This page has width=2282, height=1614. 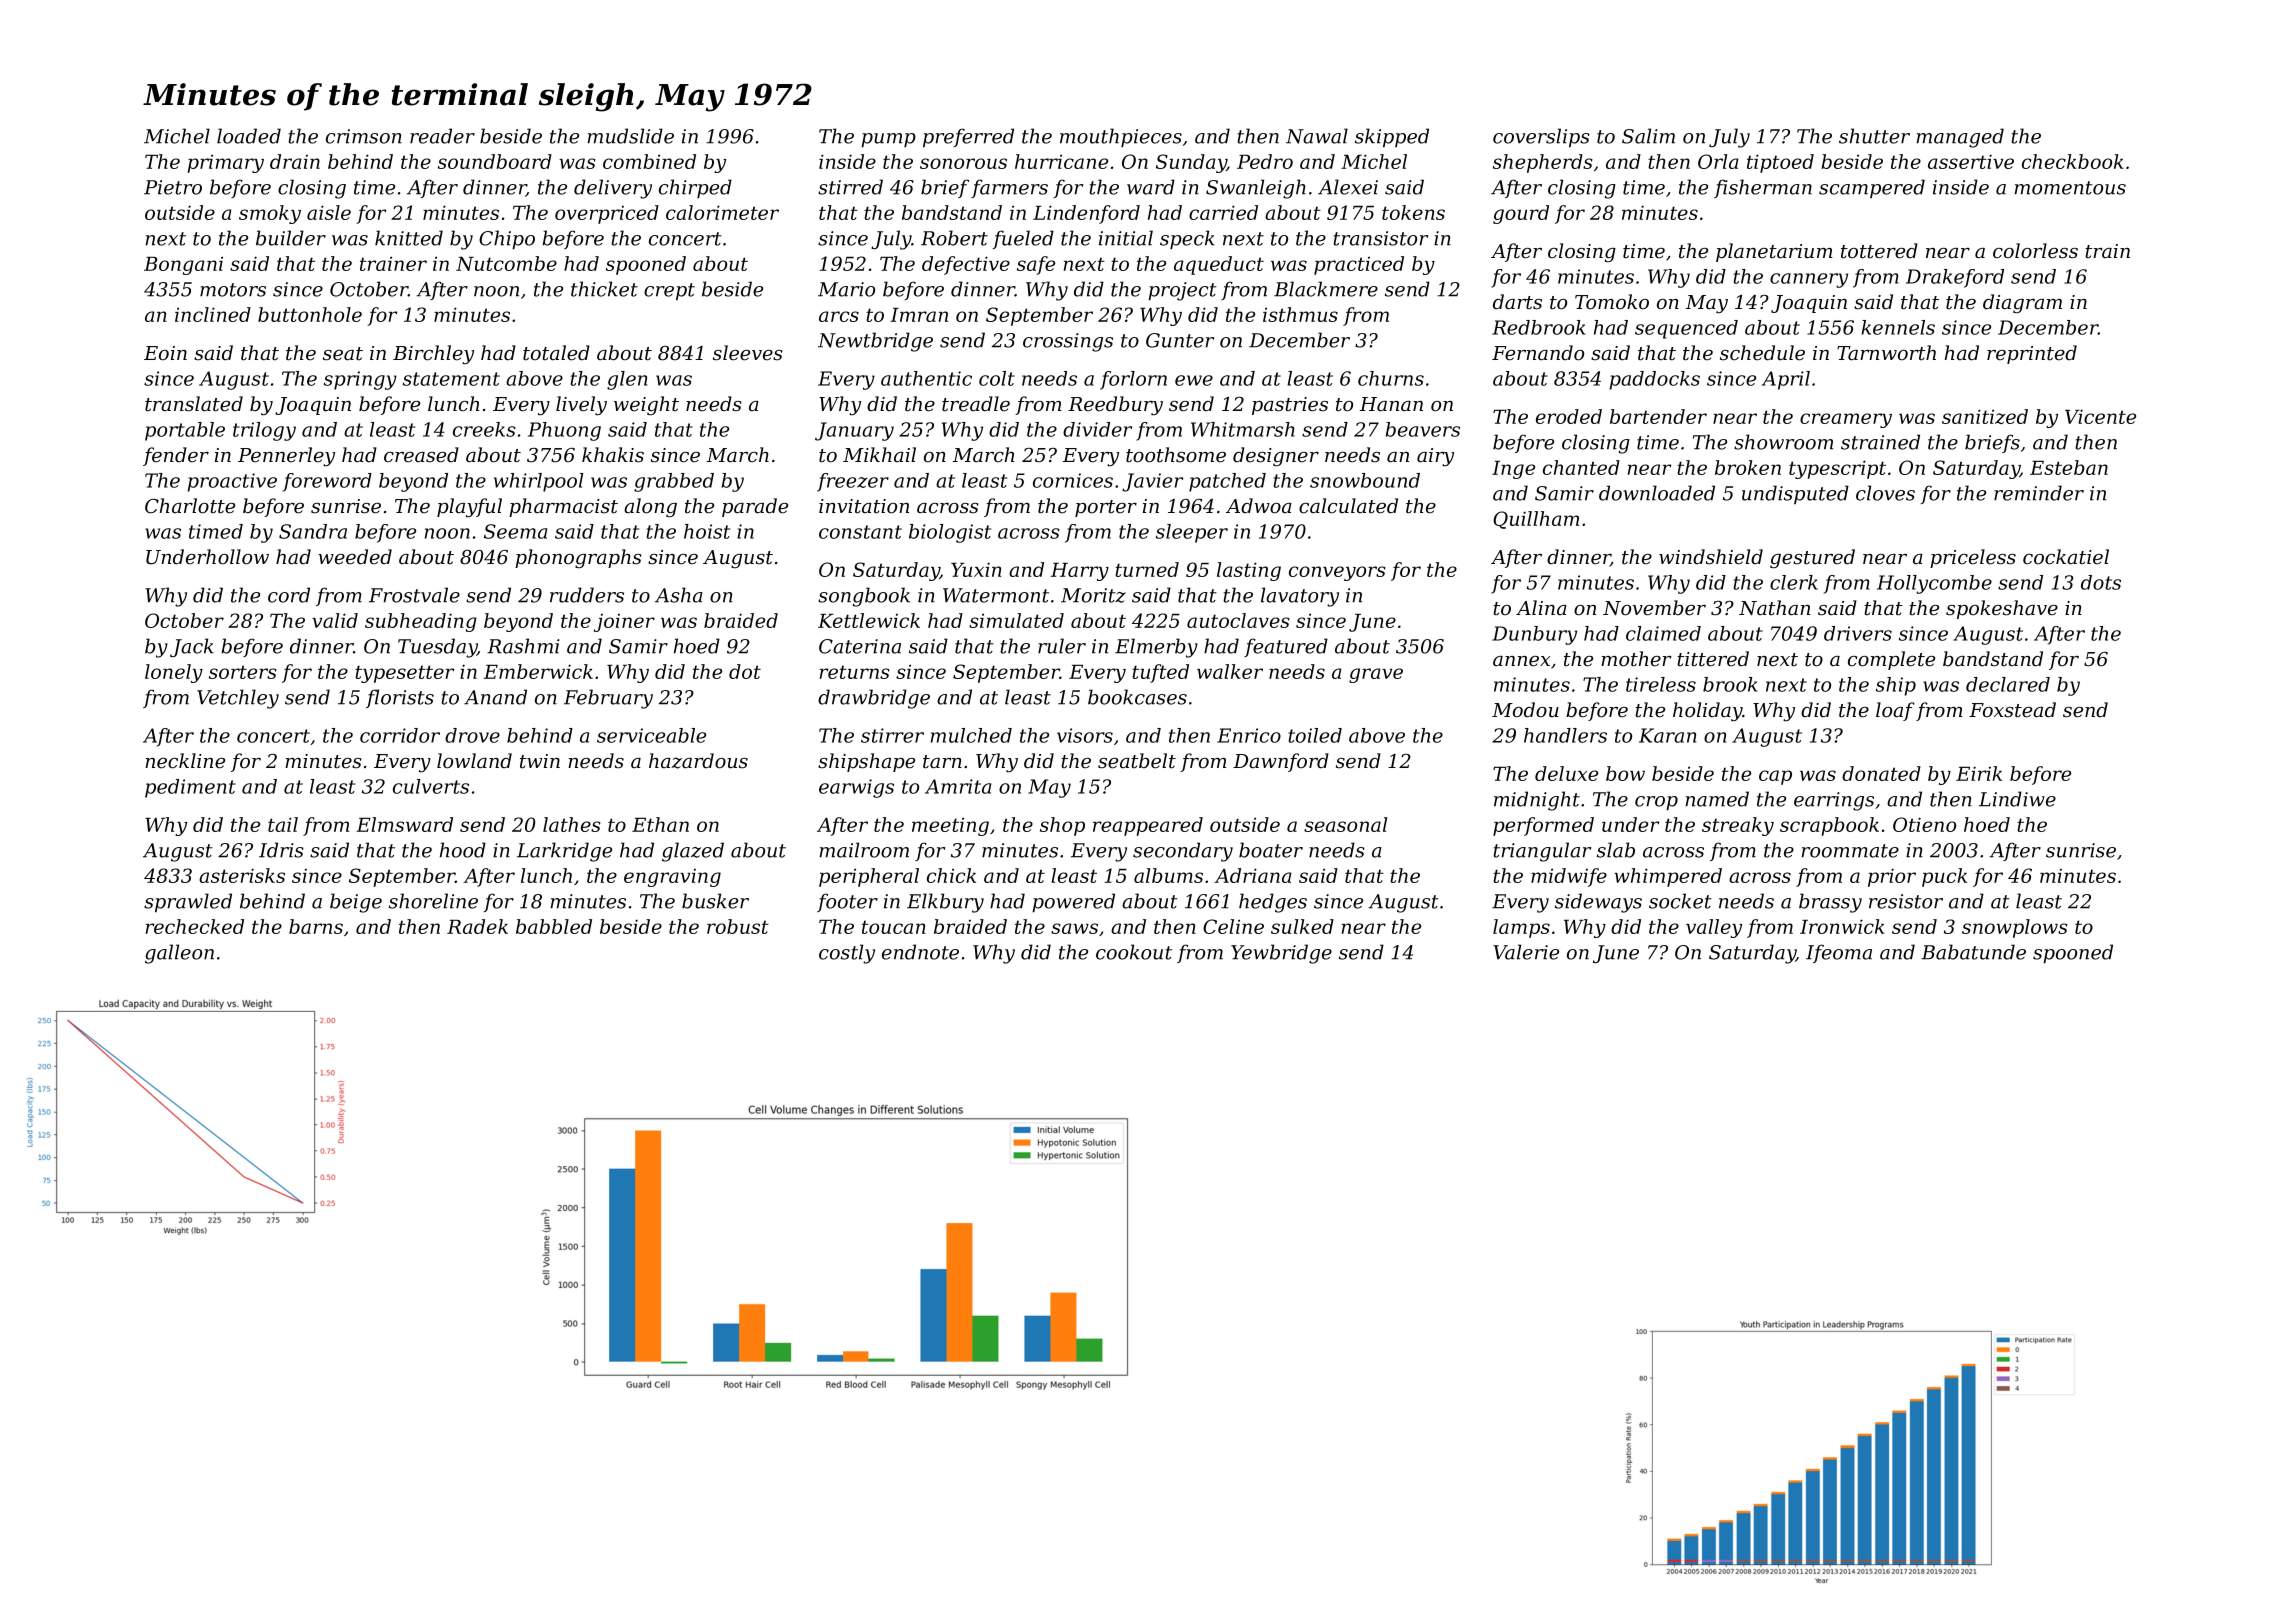 I want to click on fisherman, so click(x=1763, y=188).
